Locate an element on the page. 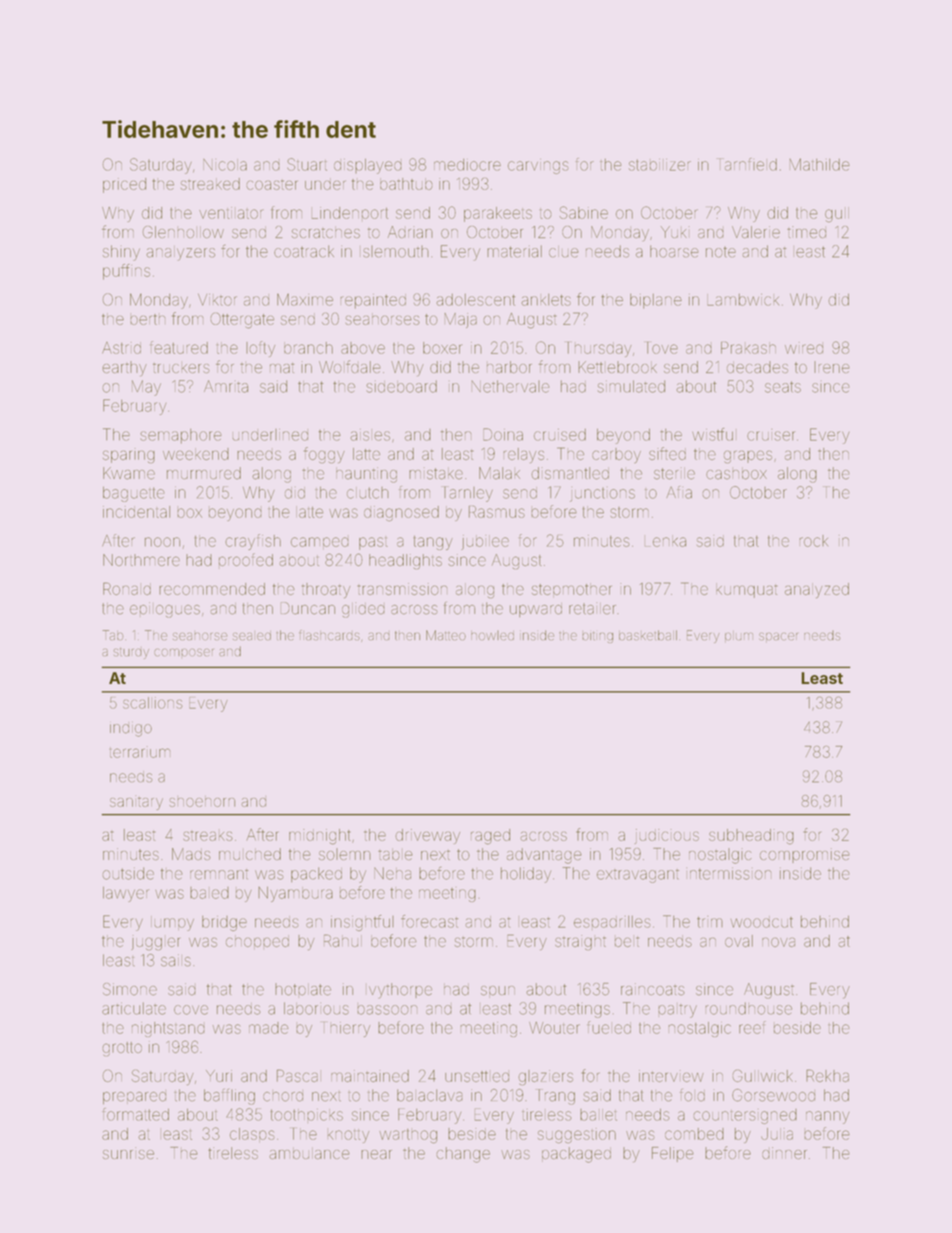  subheading is located at coordinates (751, 837).
